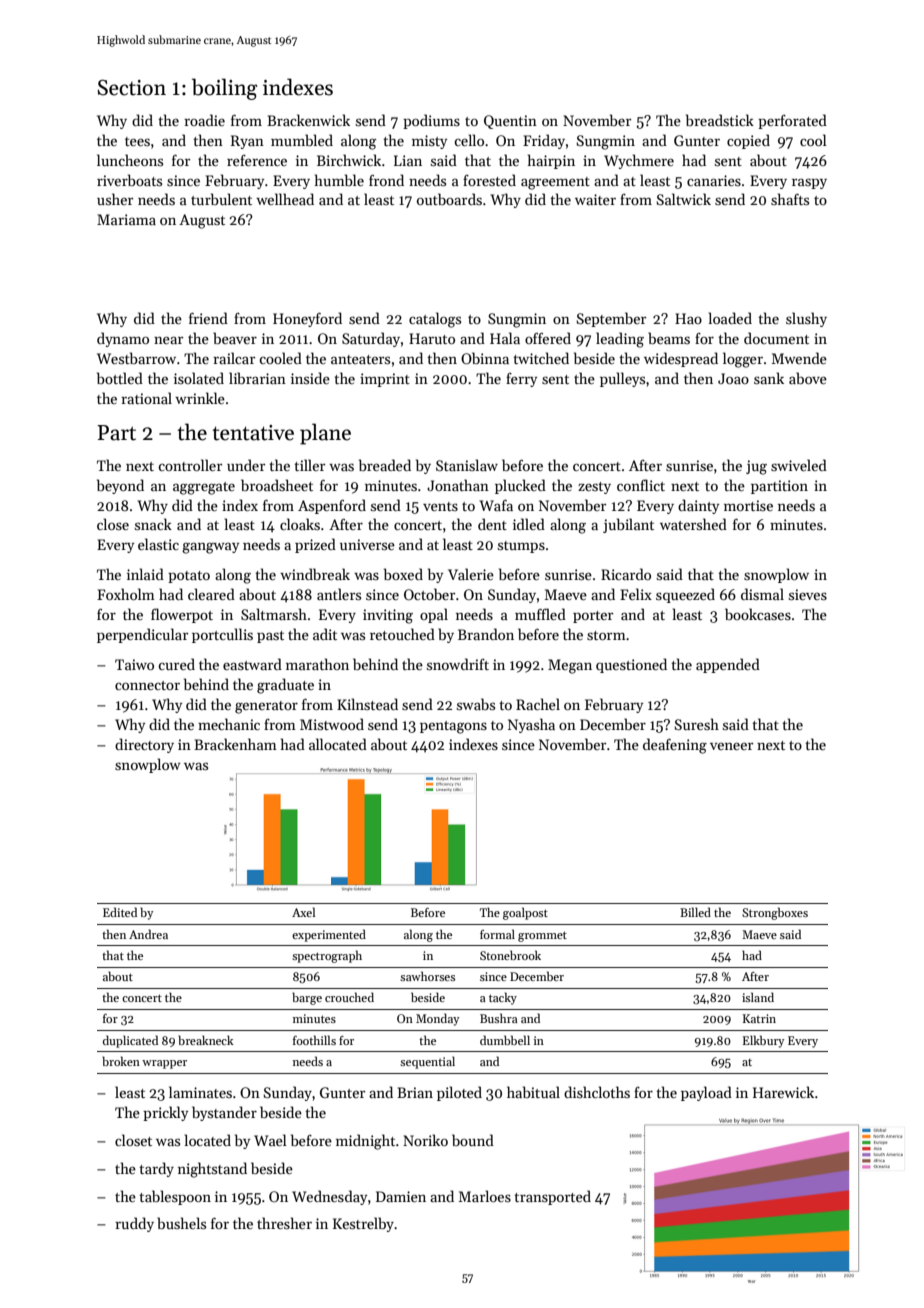 This page has height=1308, width=924. What do you see at coordinates (131, 87) in the page?
I see `Section` at bounding box center [131, 87].
